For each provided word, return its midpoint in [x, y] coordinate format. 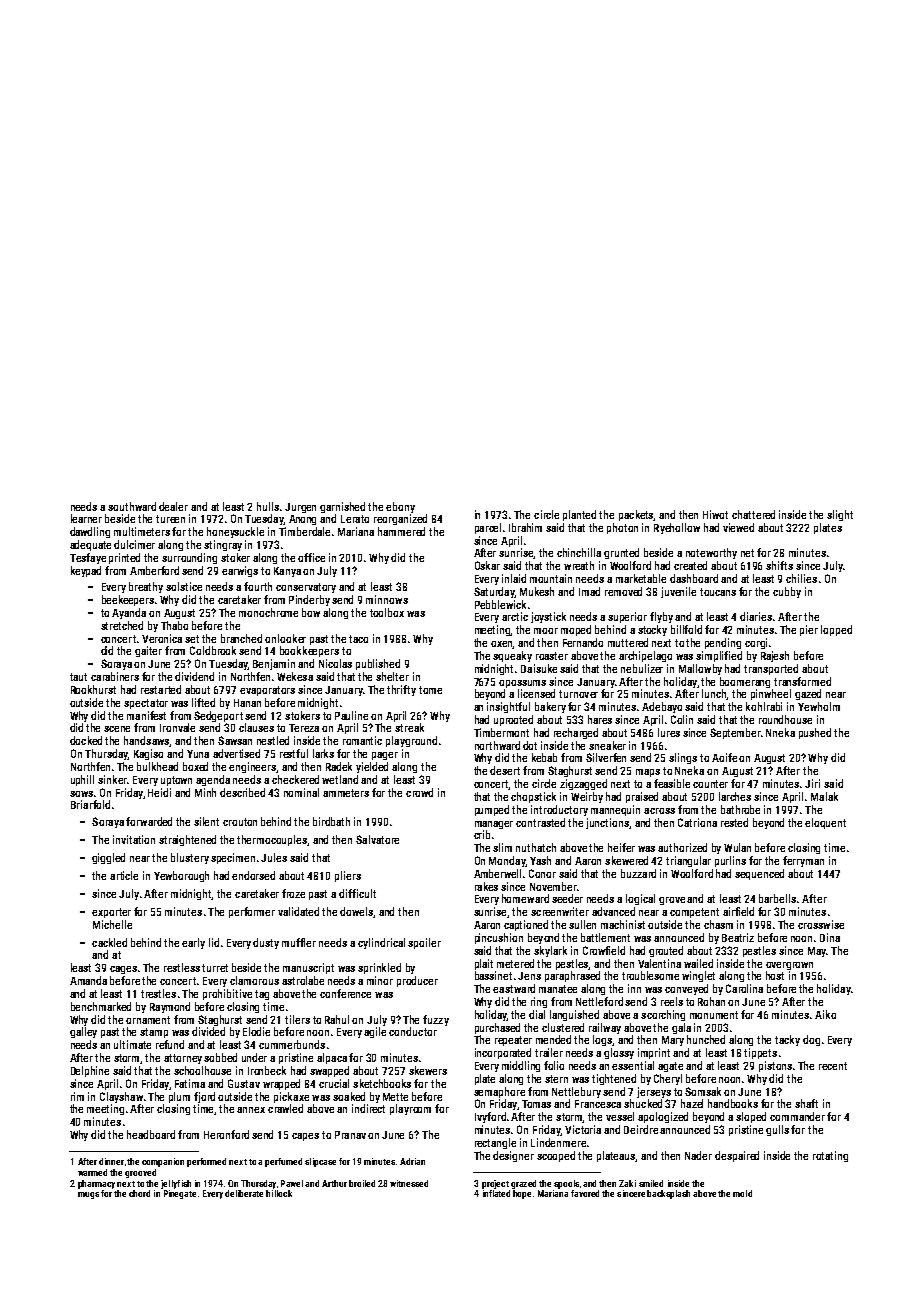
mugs [88, 1195]
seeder [567, 898]
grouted [666, 951]
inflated [496, 1193]
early [193, 943]
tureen [170, 519]
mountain [551, 578]
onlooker [285, 638]
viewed [738, 527]
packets [636, 515]
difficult [357, 893]
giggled [108, 858]
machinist [623, 924]
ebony [400, 507]
